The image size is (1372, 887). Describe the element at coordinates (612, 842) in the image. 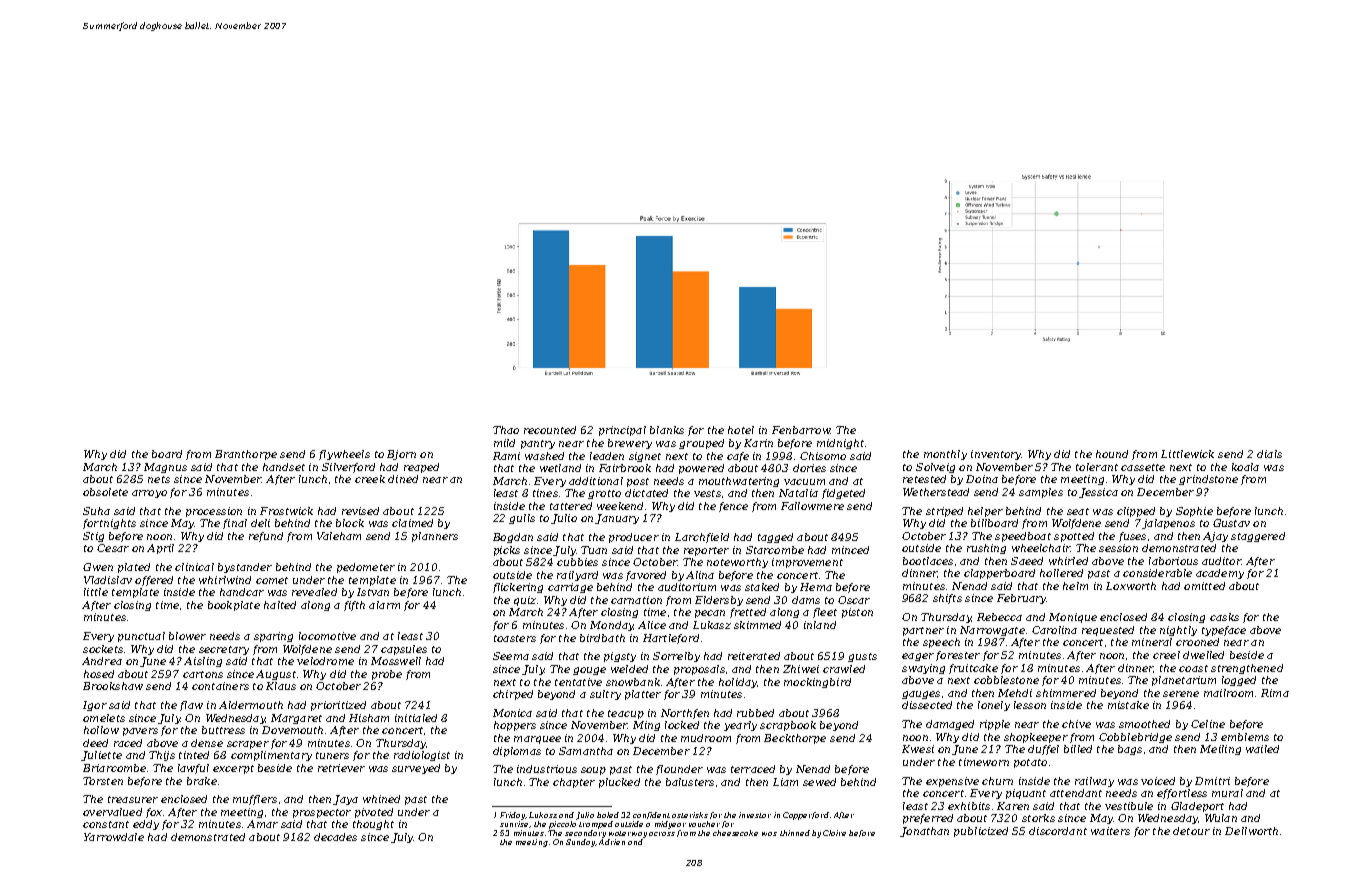

I see `Adrien` at that location.
